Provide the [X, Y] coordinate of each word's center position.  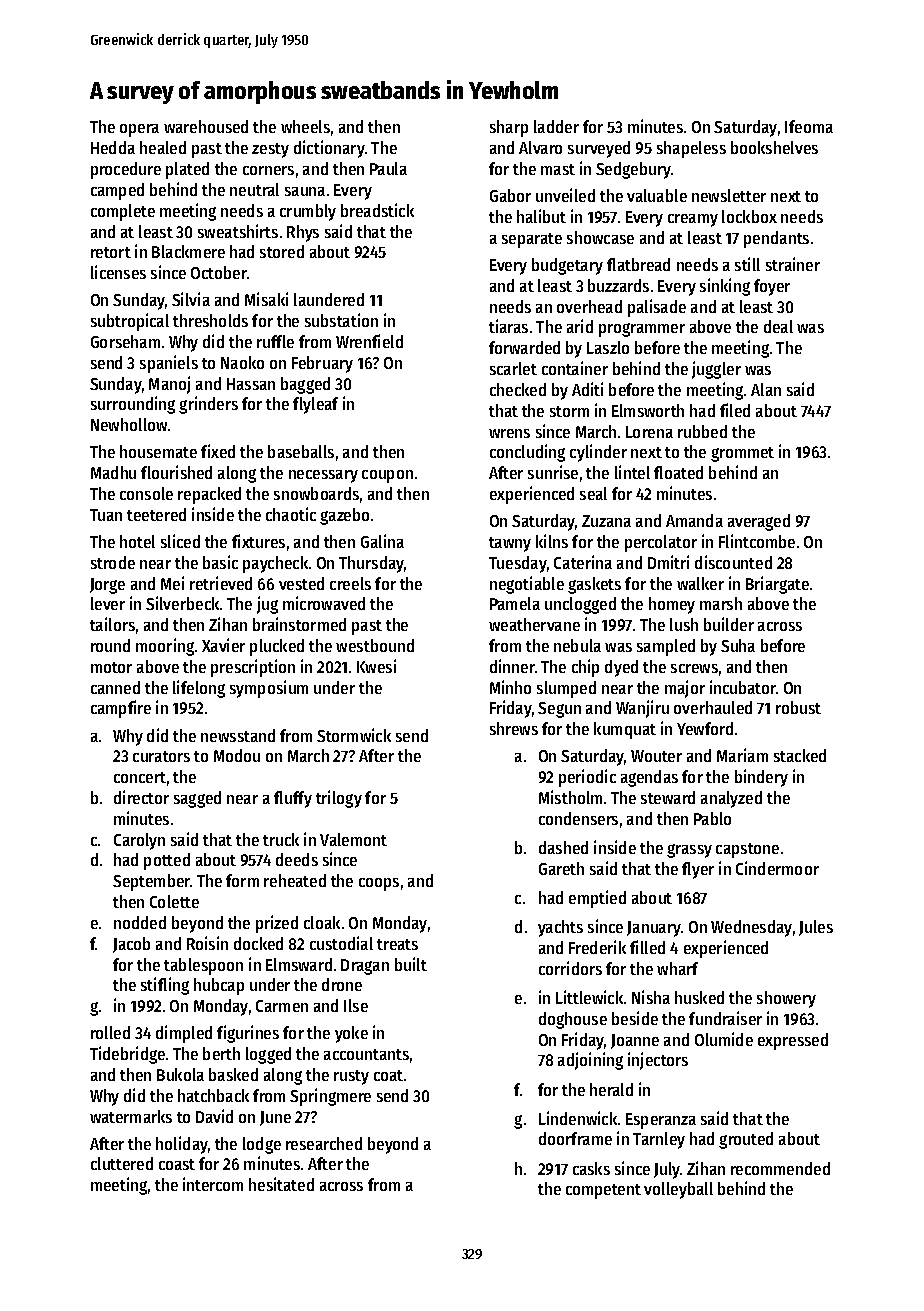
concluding [527, 453]
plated [187, 170]
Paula [388, 168]
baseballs [301, 451]
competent [603, 1191]
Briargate [777, 585]
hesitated [281, 1184]
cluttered [122, 1163]
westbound [375, 645]
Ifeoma [809, 126]
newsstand [238, 735]
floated [678, 472]
